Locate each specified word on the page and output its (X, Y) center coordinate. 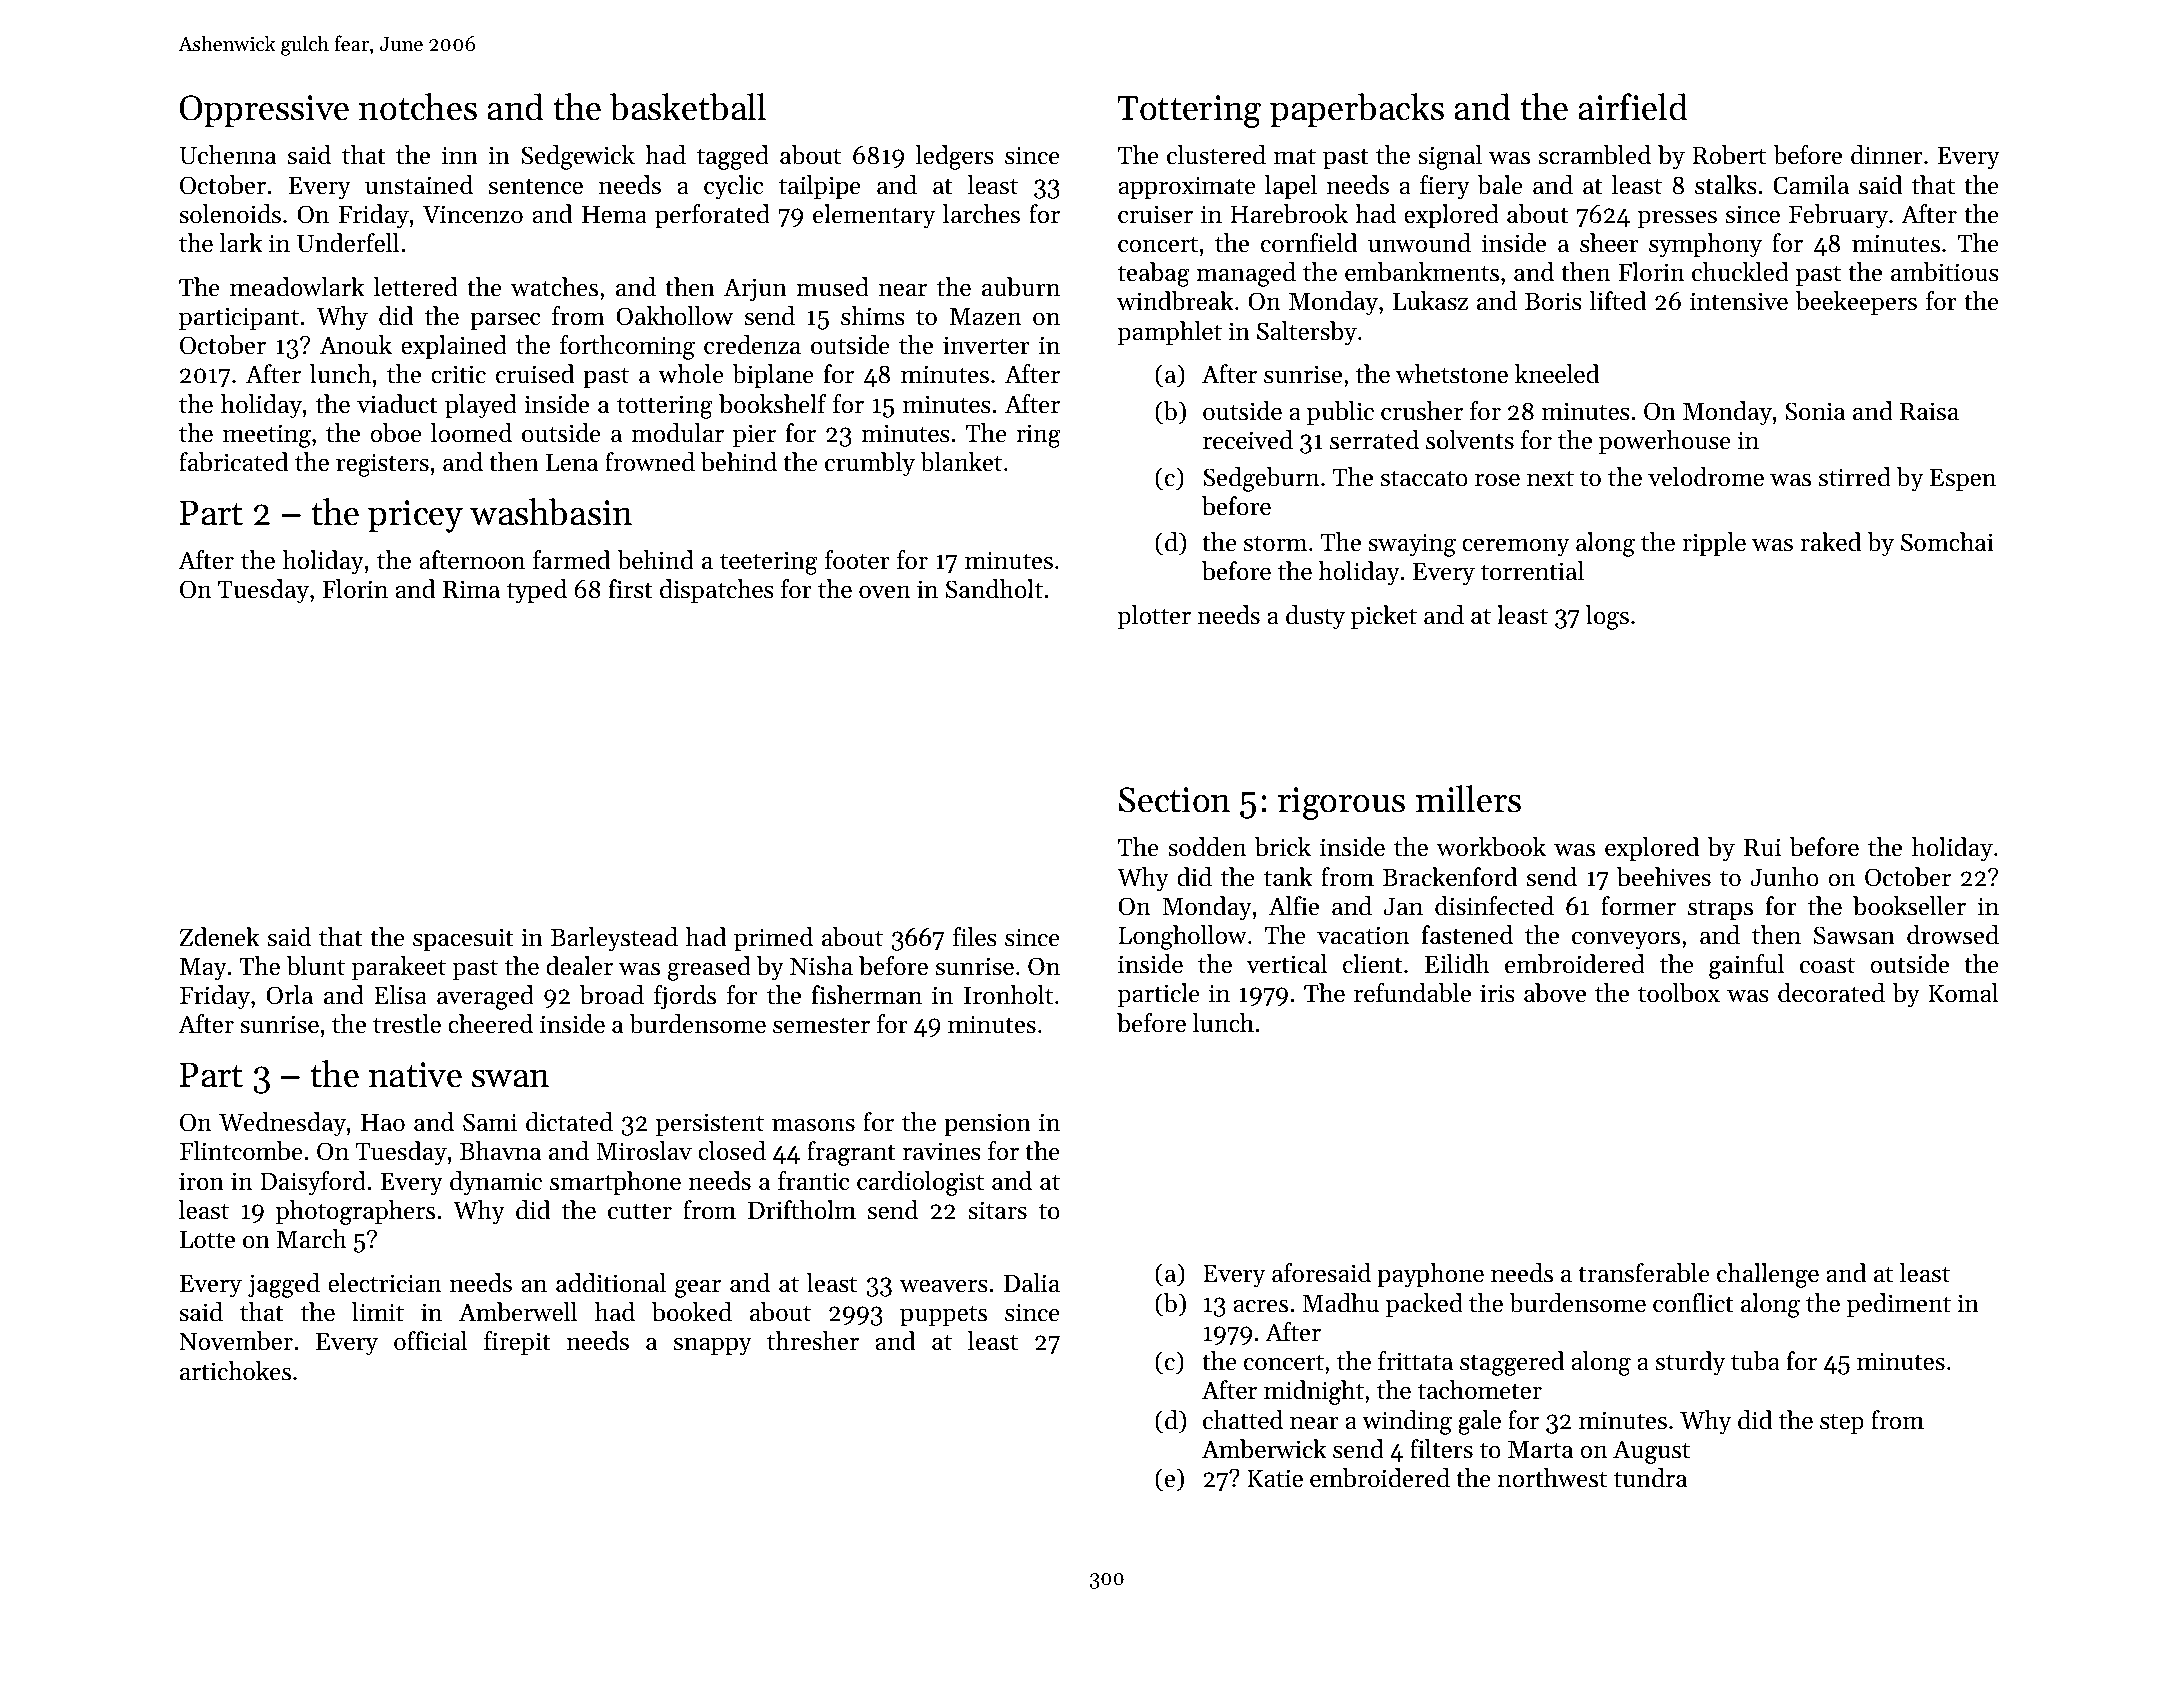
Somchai (1947, 542)
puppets (943, 1315)
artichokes (235, 1371)
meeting (267, 436)
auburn (1021, 287)
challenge (1768, 1275)
